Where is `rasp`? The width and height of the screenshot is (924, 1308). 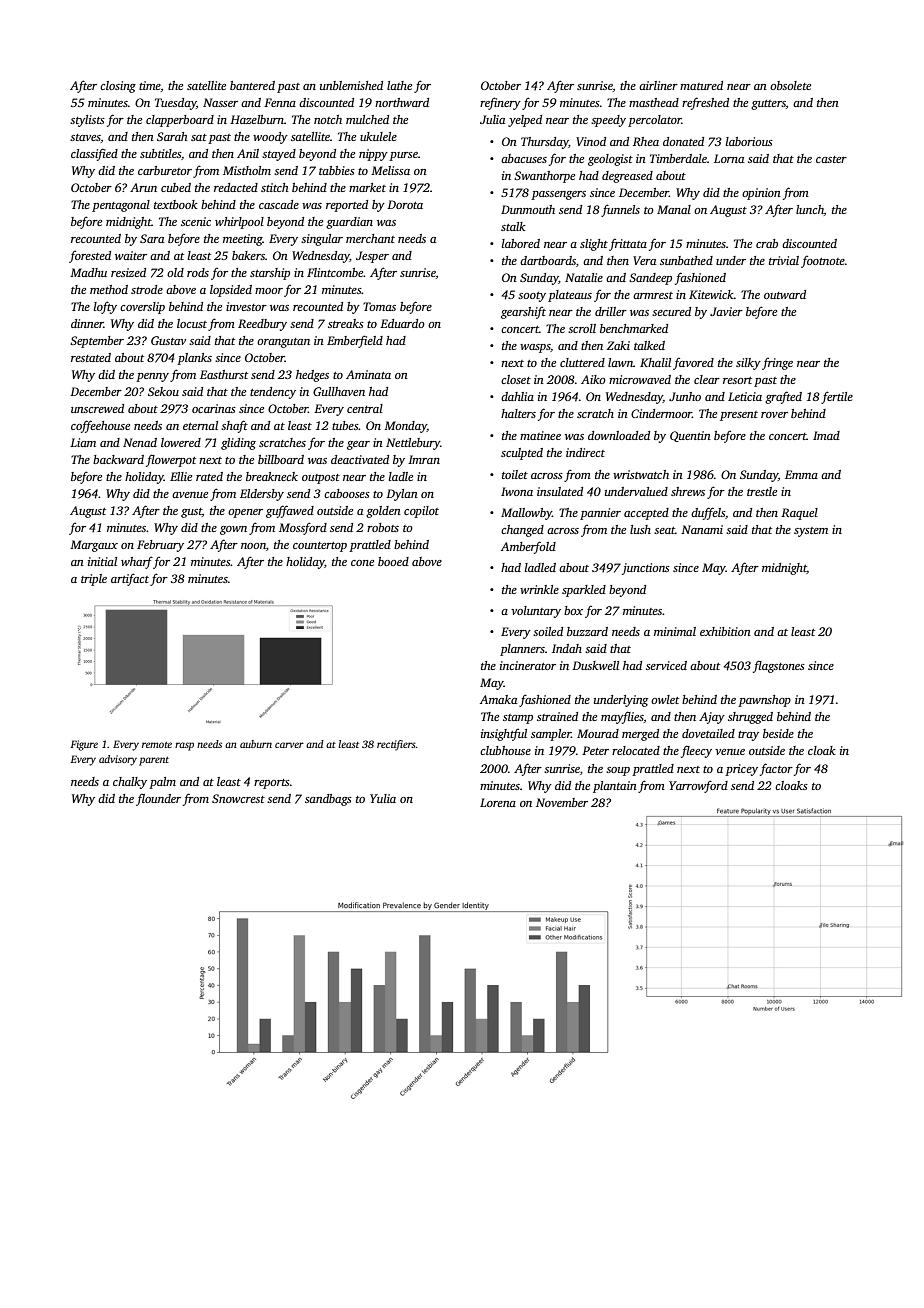 rasp is located at coordinates (184, 746).
